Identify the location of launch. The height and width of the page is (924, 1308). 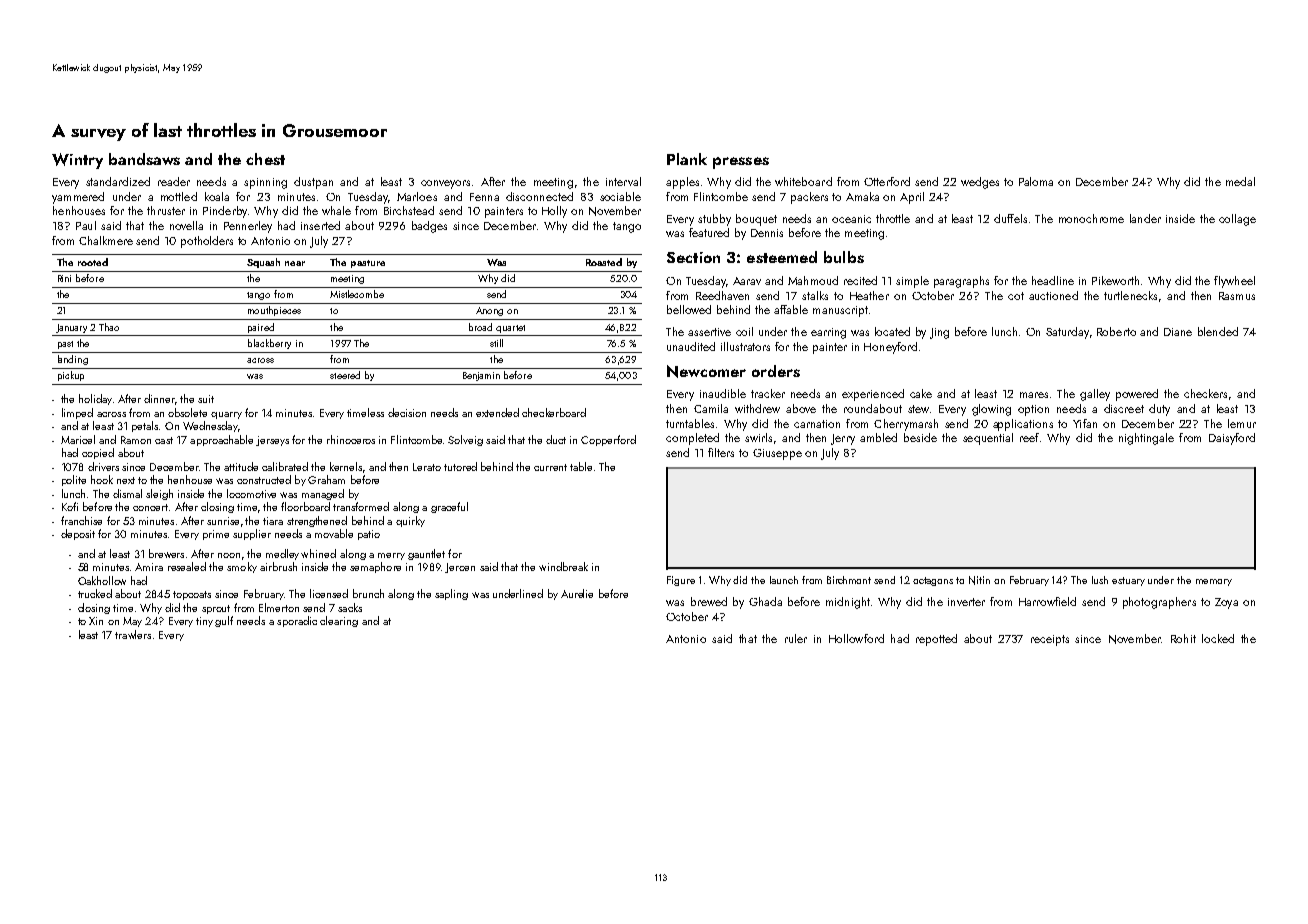
(784, 580).
